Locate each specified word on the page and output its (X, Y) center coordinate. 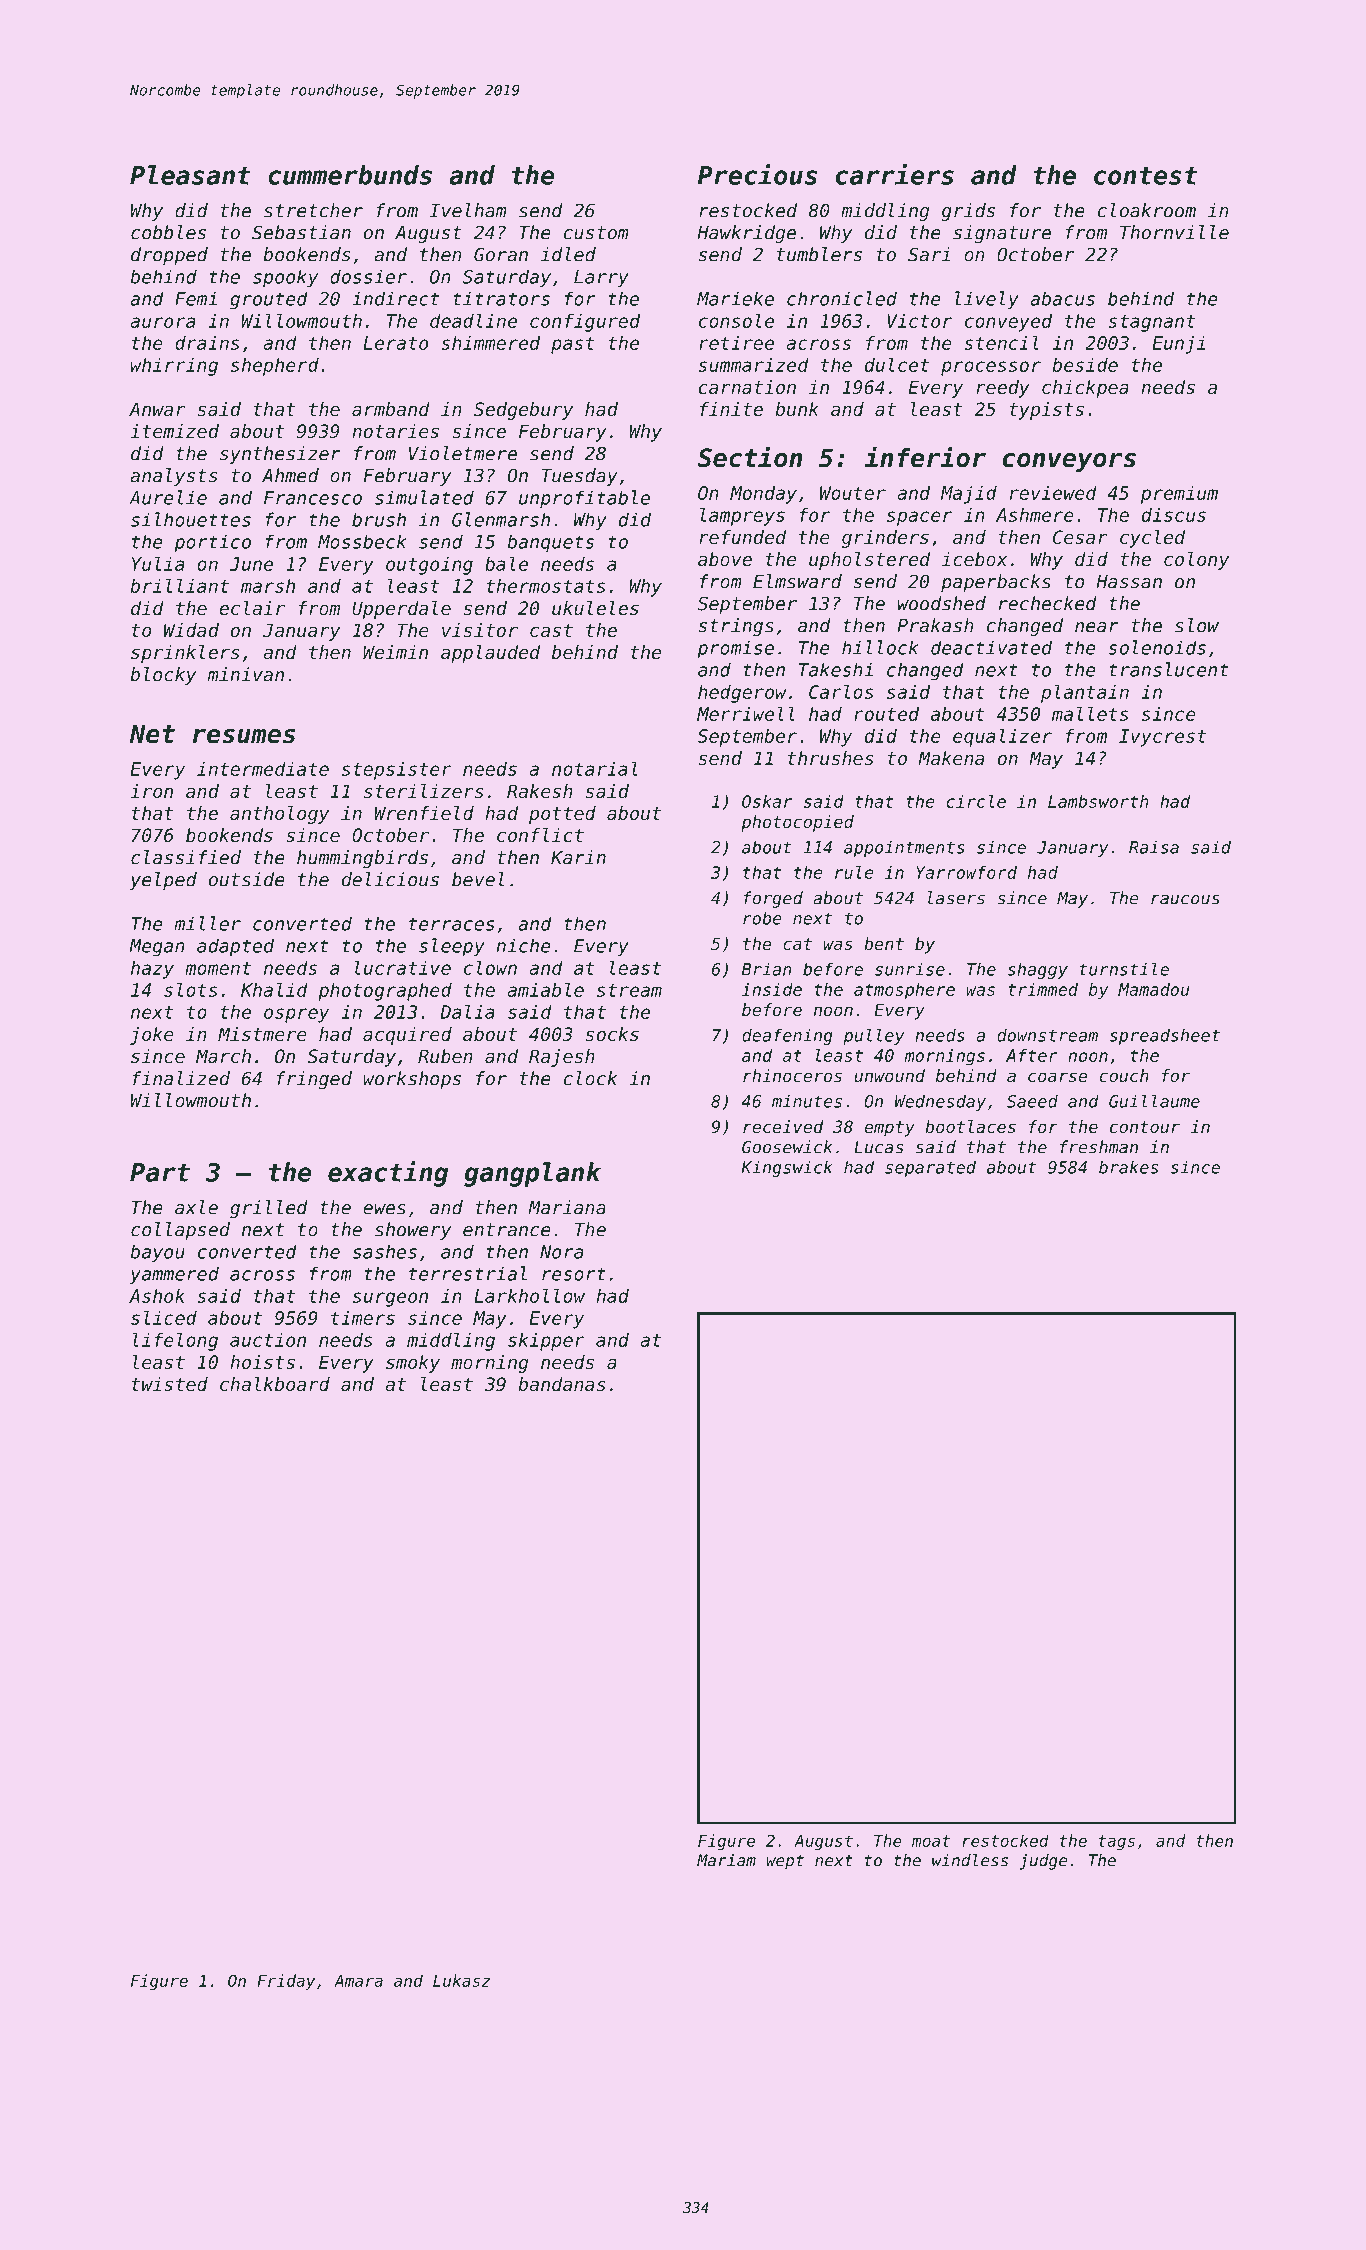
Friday (286, 1982)
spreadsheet (1165, 1036)
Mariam (726, 1860)
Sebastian (301, 232)
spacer (919, 518)
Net (152, 734)
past (573, 345)
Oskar (767, 801)
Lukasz (461, 1980)
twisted (170, 1384)
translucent (1169, 669)
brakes (1128, 1167)
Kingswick (787, 1169)
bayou (157, 1253)
